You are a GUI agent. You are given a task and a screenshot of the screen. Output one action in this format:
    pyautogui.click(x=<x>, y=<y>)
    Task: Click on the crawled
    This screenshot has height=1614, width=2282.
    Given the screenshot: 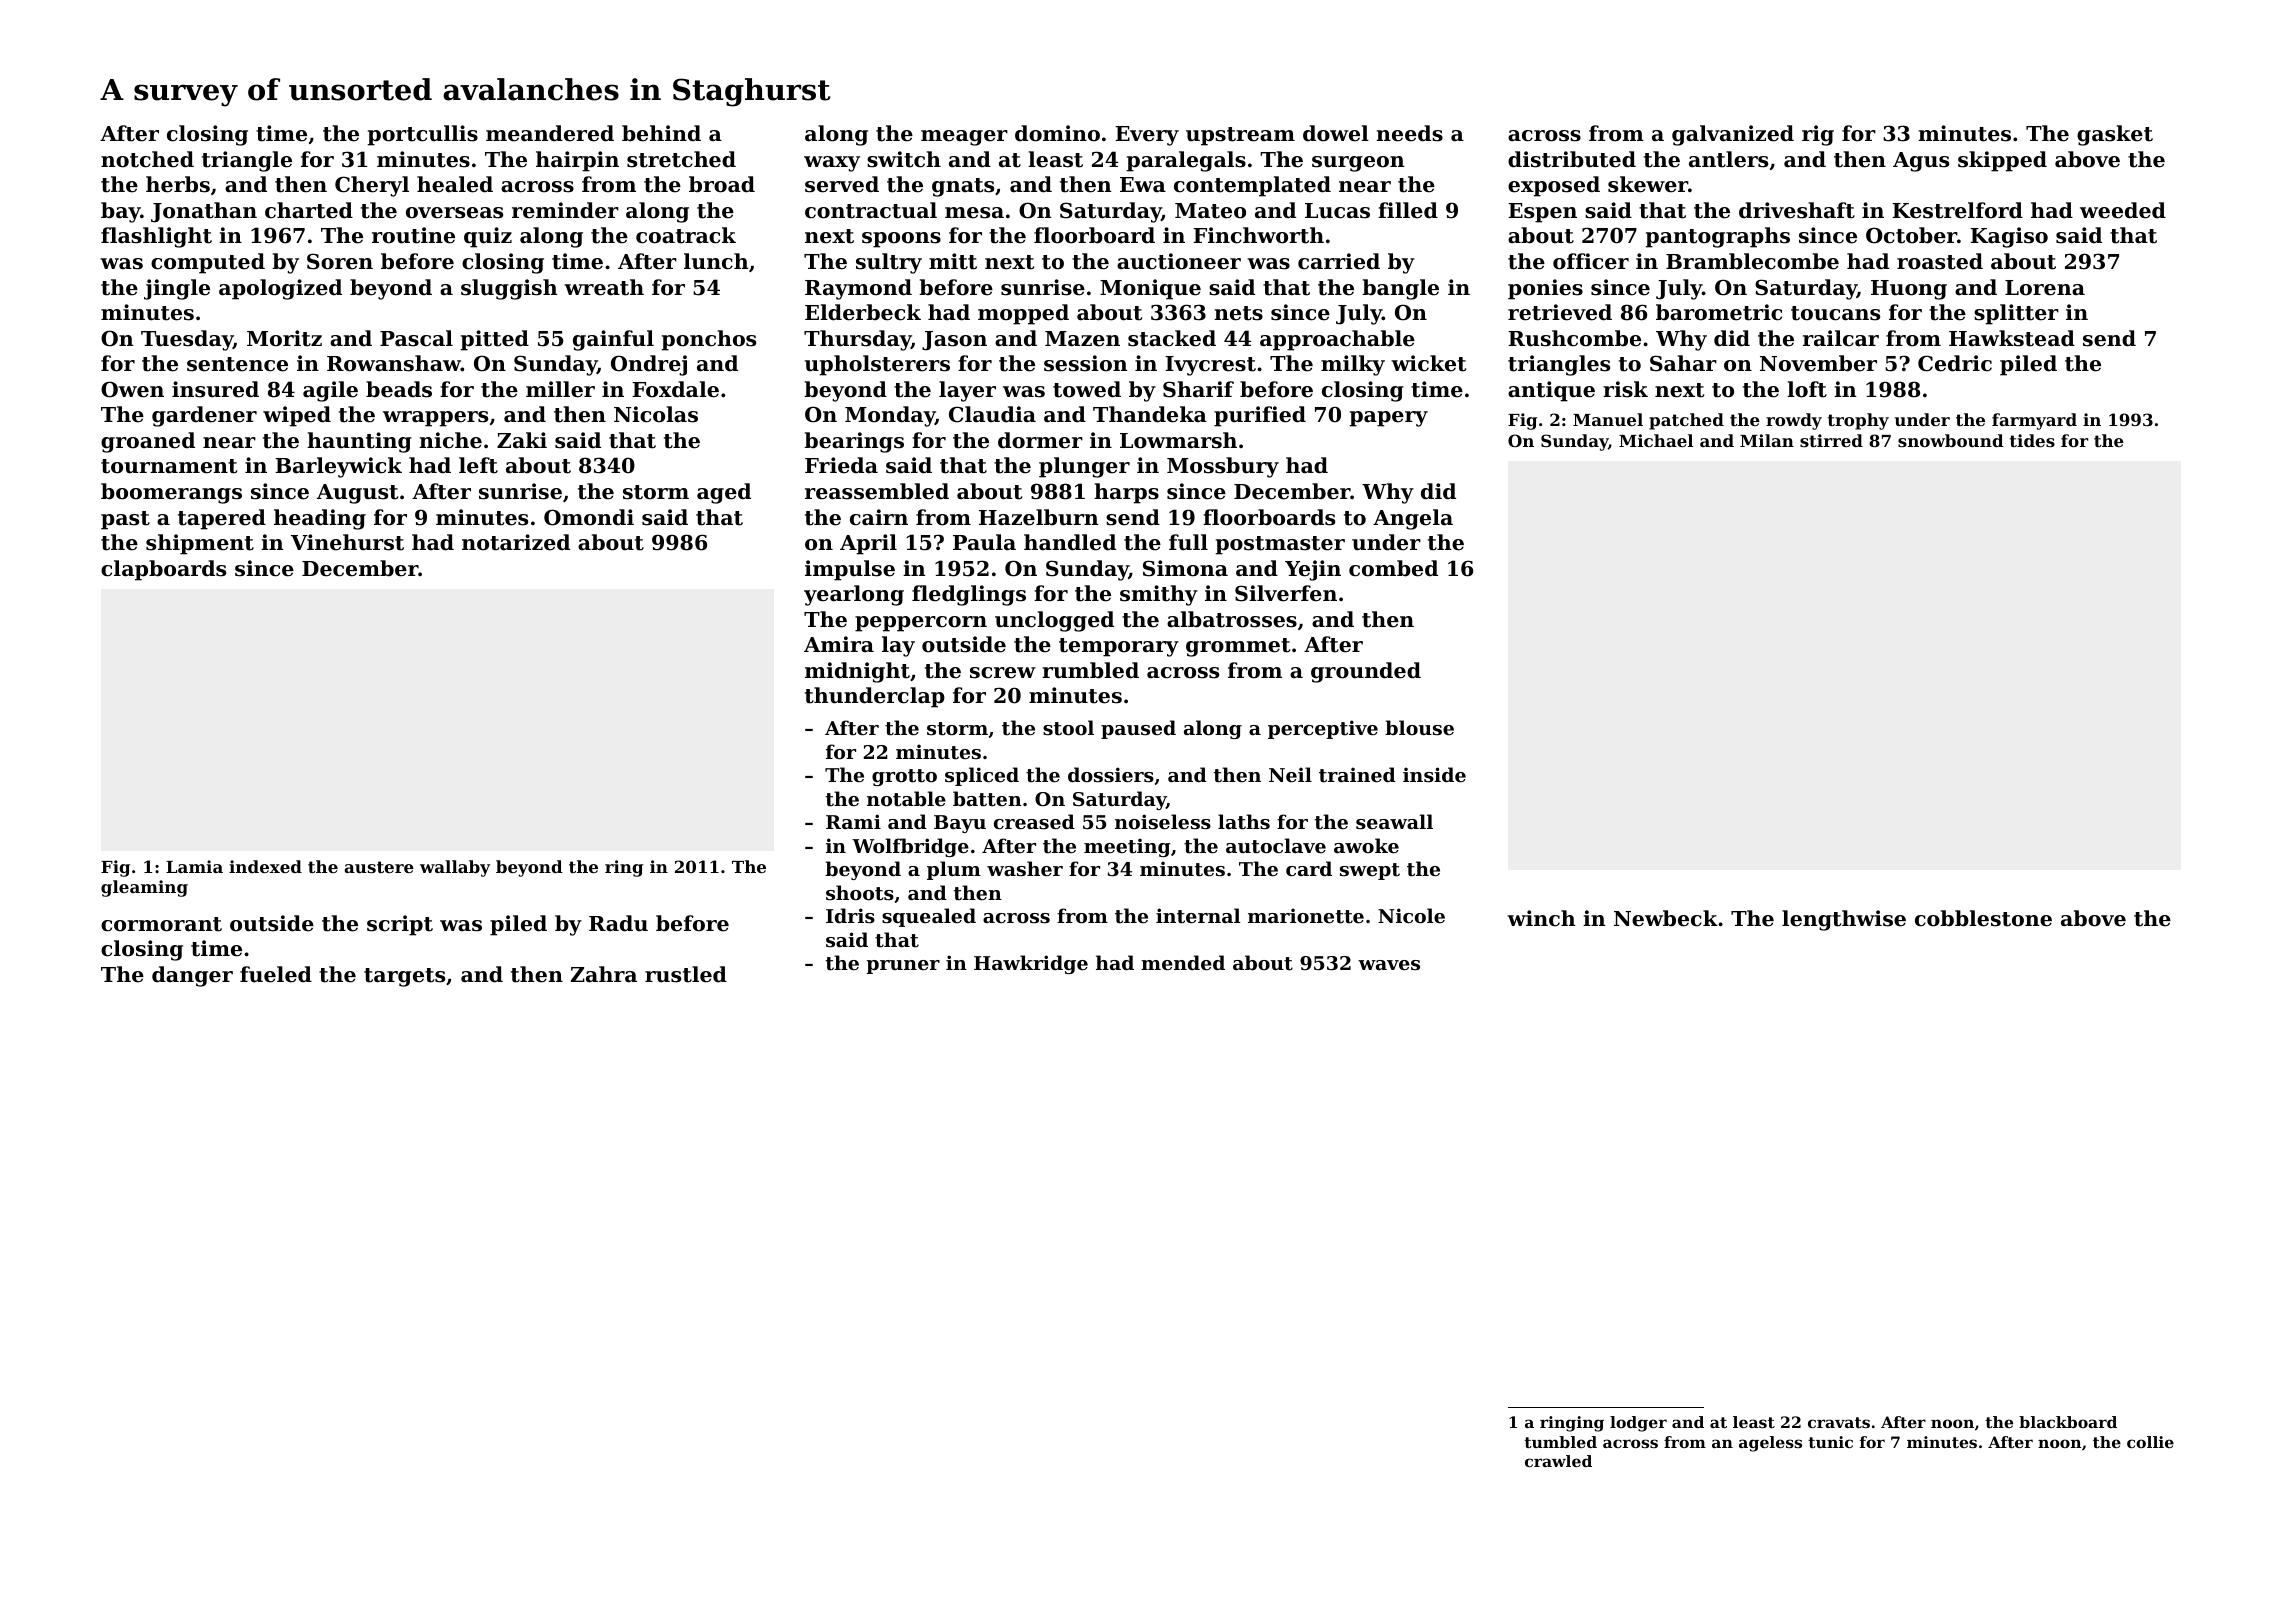 What is the action you would take?
    pyautogui.click(x=1558, y=1461)
